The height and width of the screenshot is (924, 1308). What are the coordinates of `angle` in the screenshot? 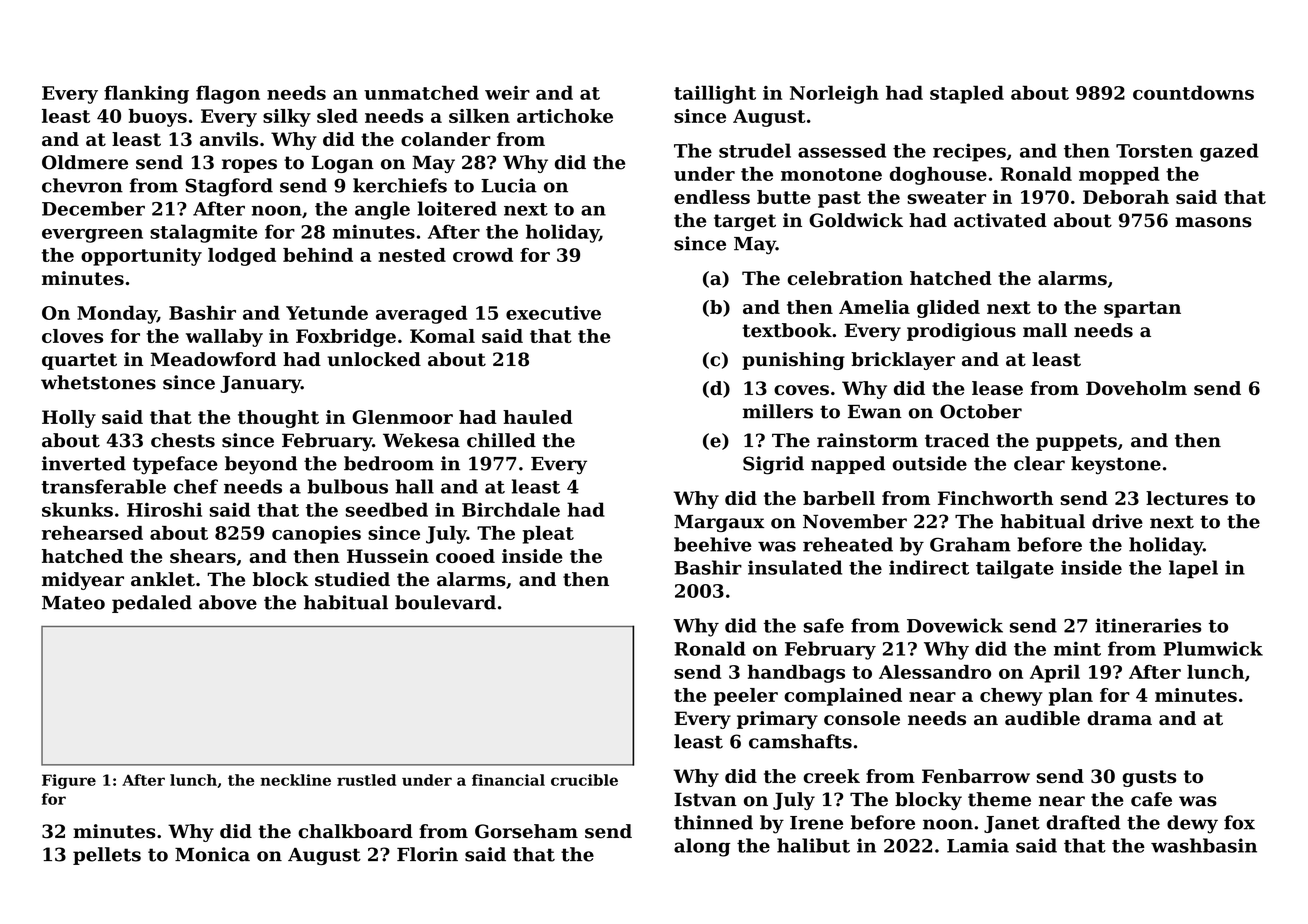 It's located at (382, 210).
